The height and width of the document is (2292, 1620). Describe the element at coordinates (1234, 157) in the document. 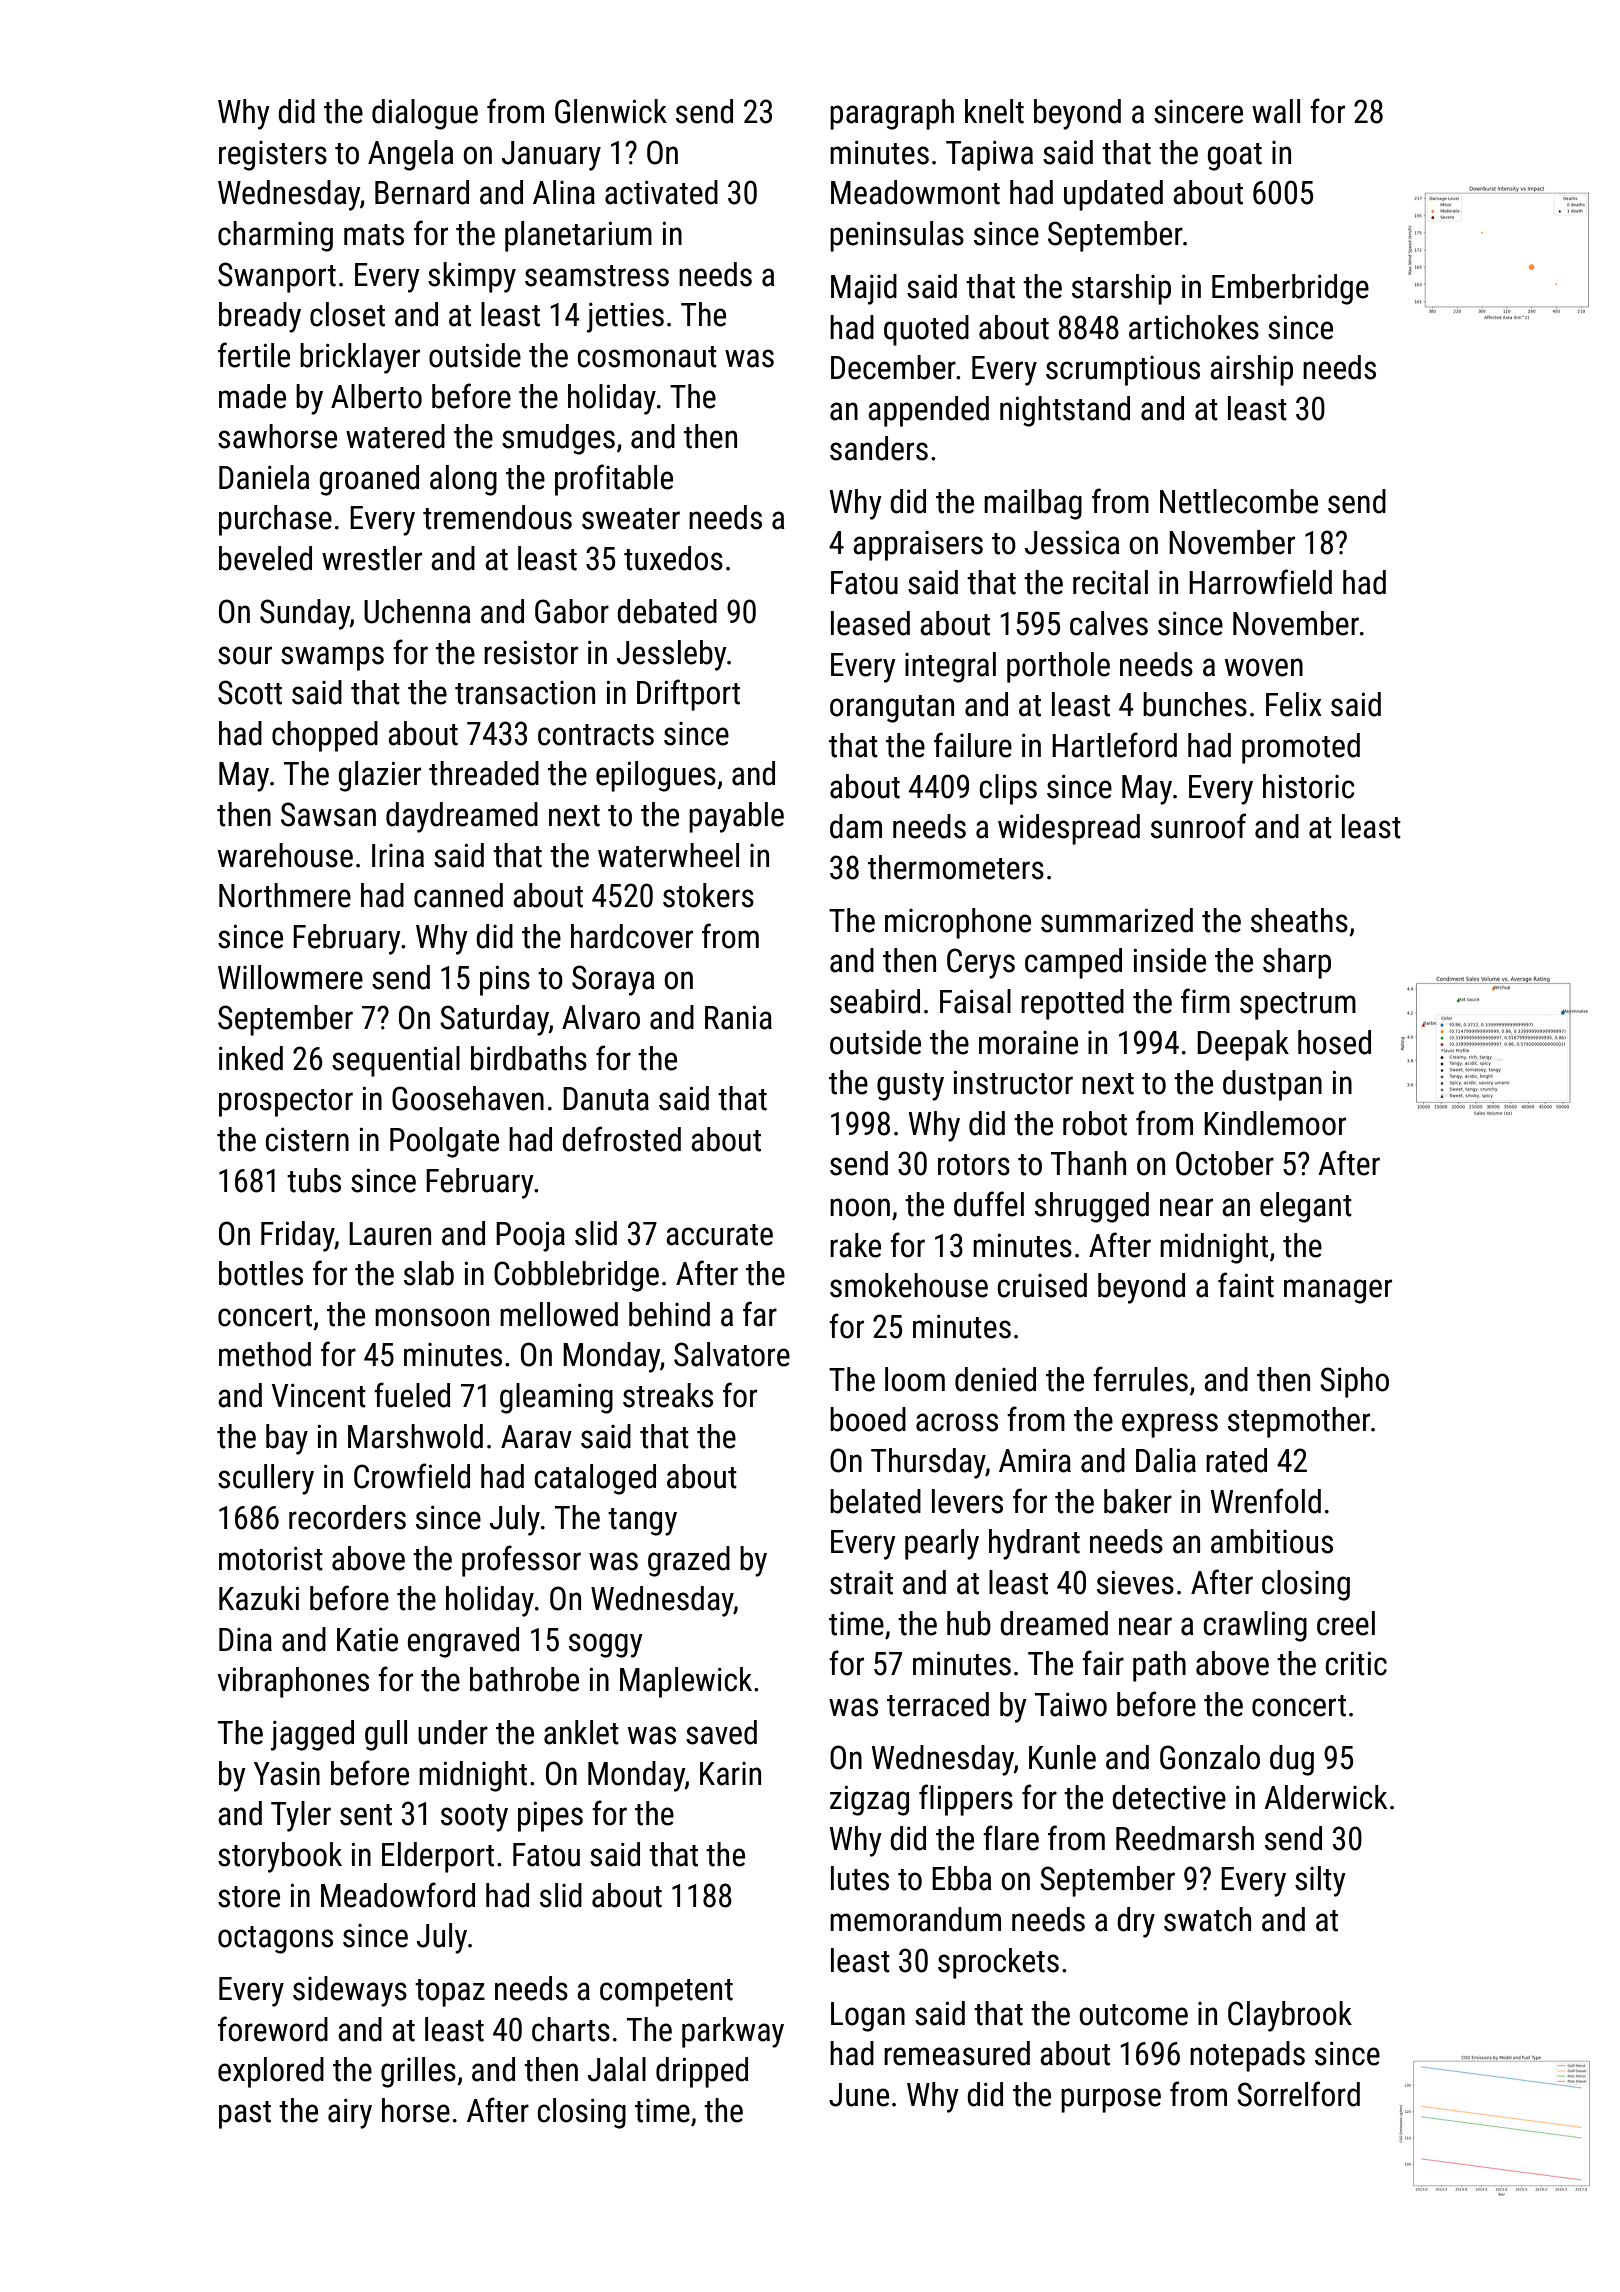

I see `goat` at that location.
